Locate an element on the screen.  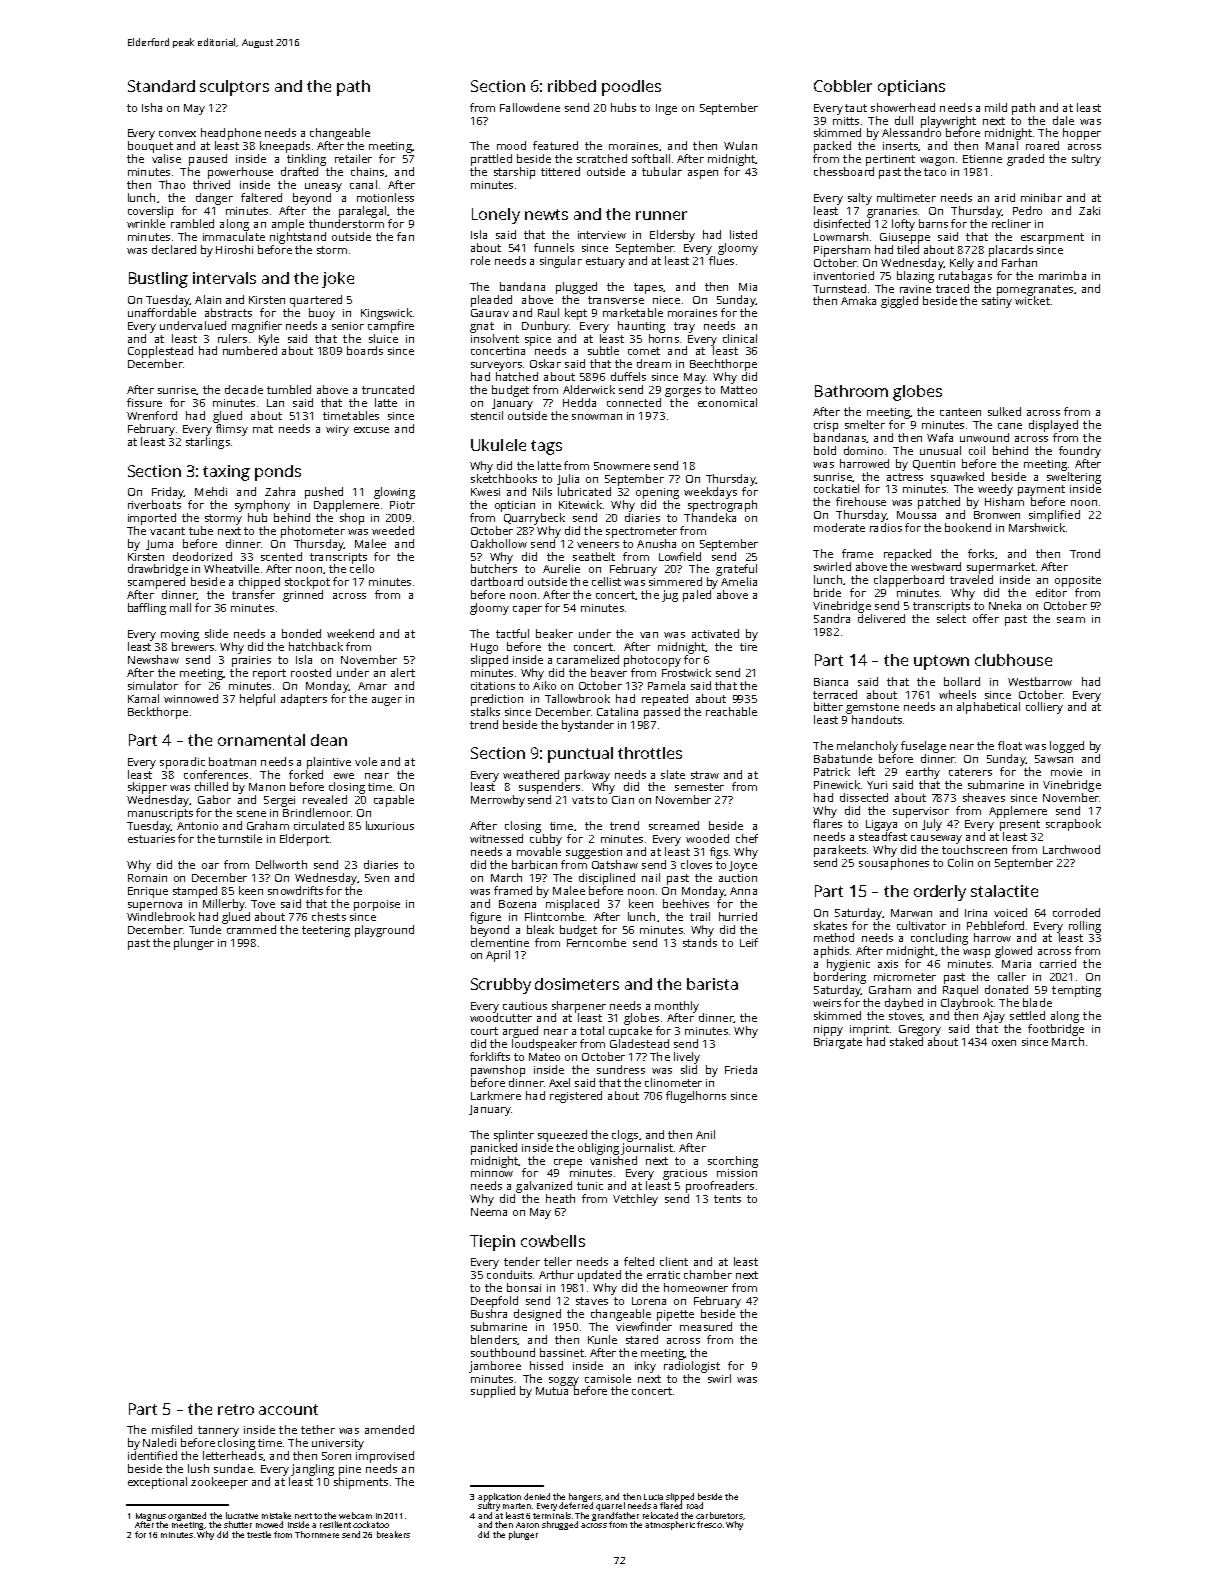
Windlebrook is located at coordinates (161, 916).
